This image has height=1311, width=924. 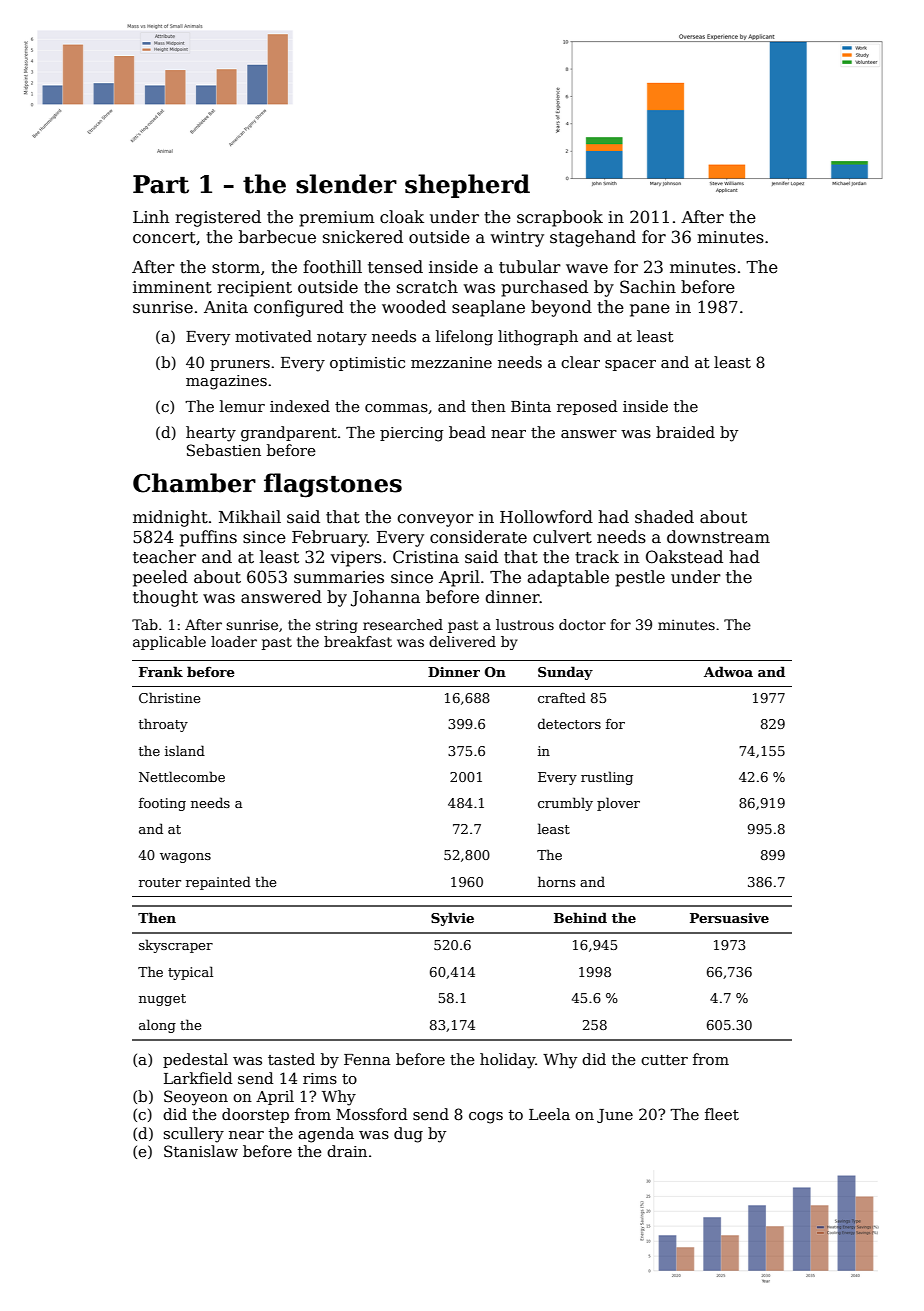 What do you see at coordinates (597, 557) in the image?
I see `track` at bounding box center [597, 557].
